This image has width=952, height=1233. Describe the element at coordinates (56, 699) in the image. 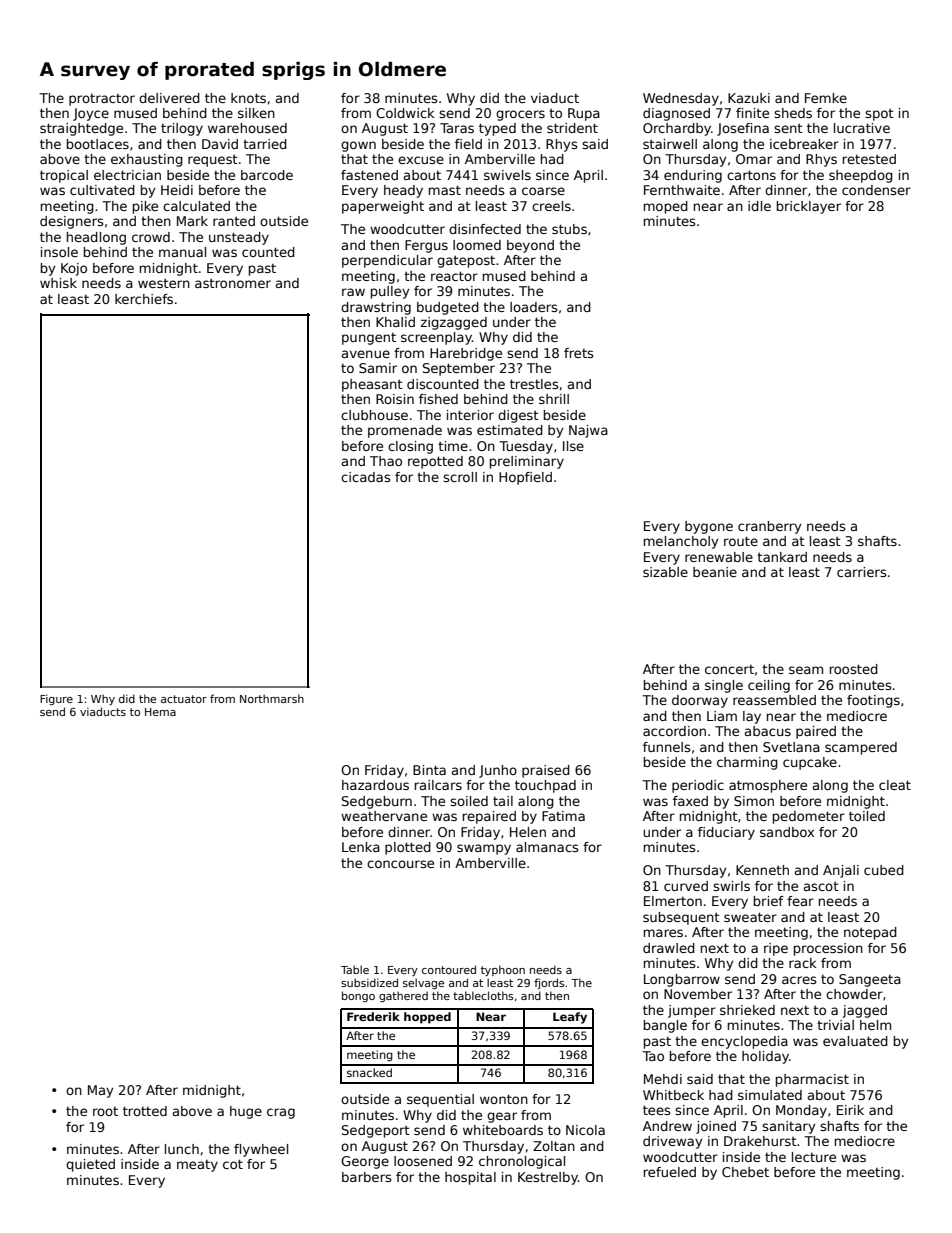

I see `Figure` at that location.
